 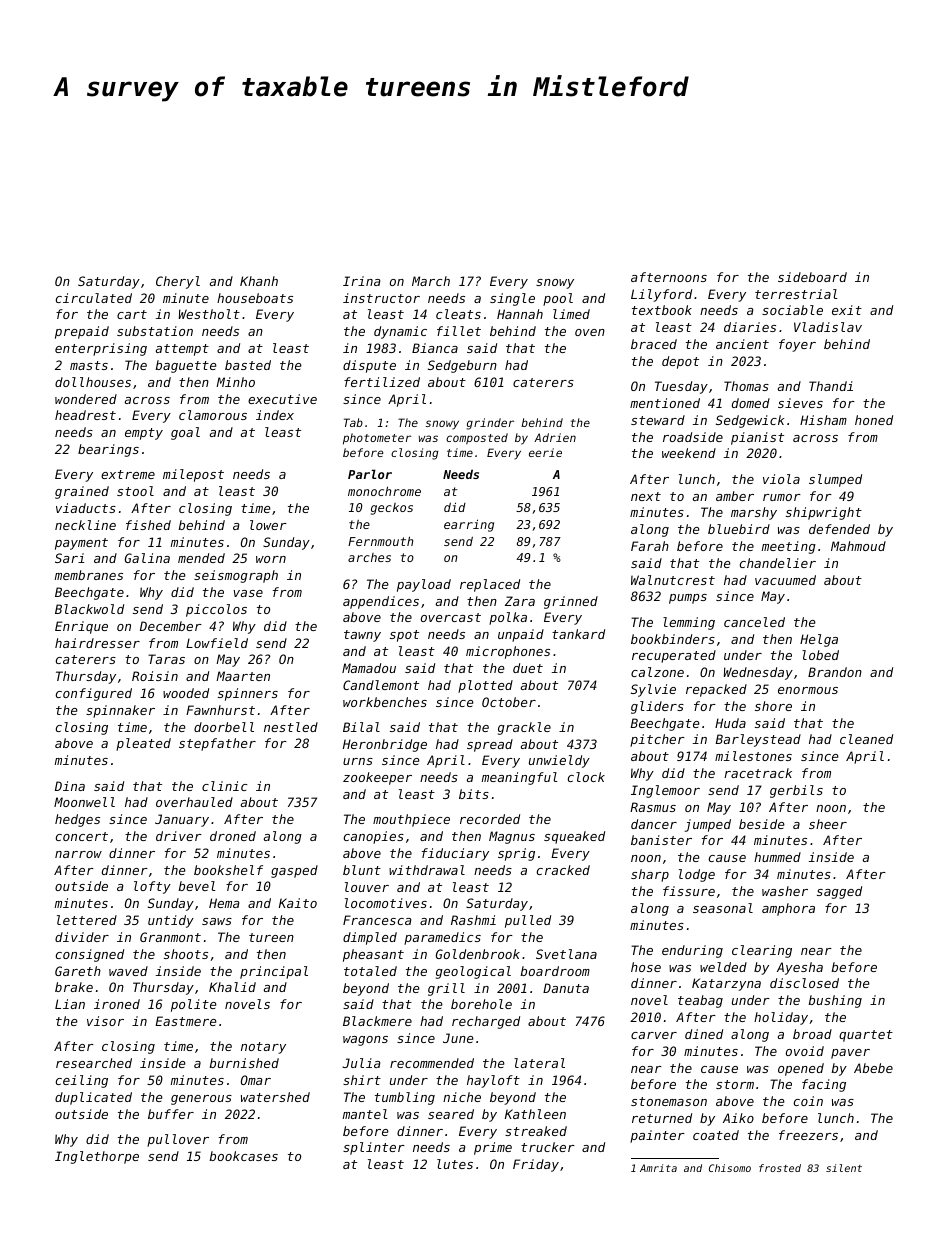 I want to click on March, so click(x=431, y=281).
